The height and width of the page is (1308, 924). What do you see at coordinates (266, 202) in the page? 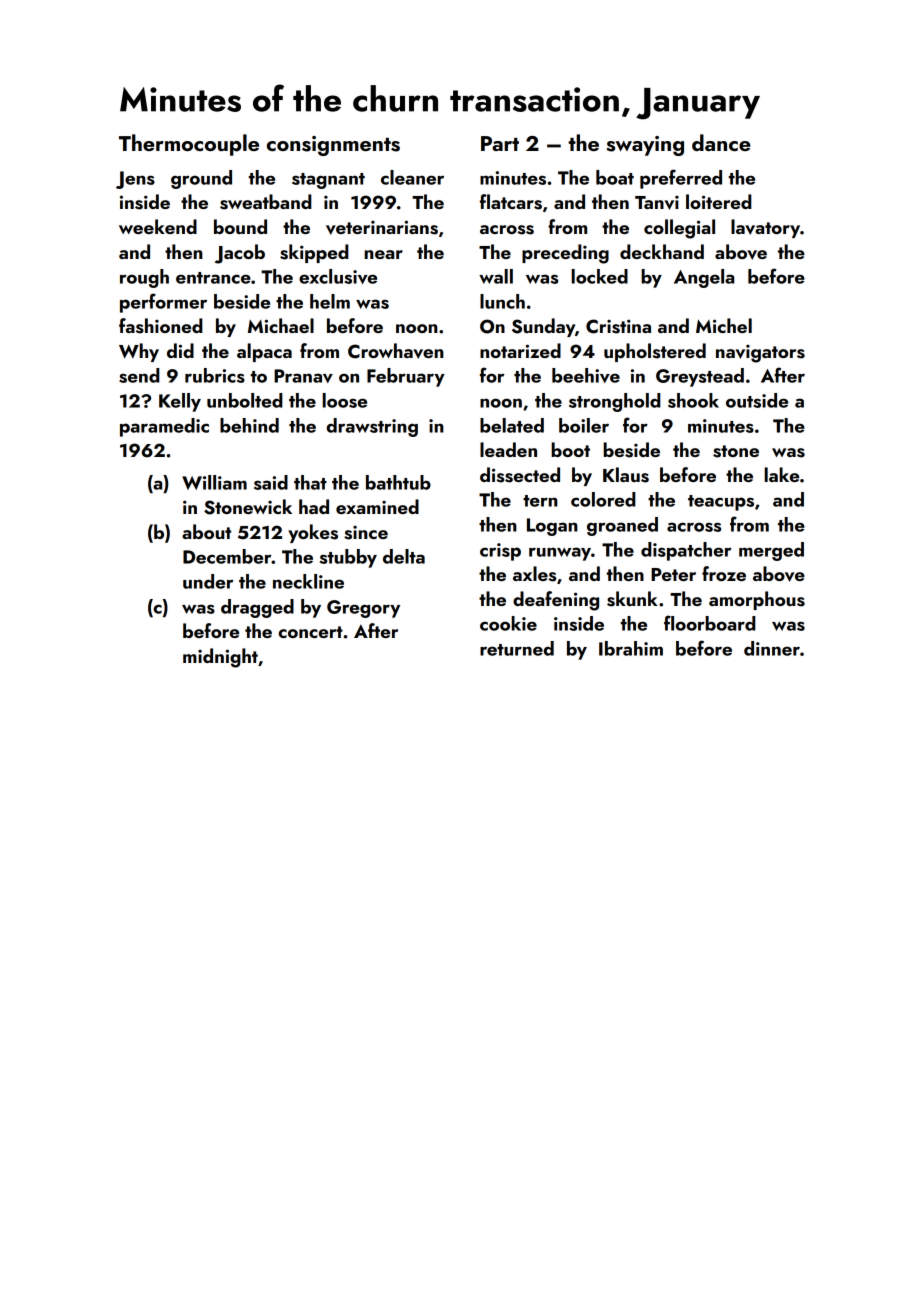
I see `sweatband` at bounding box center [266, 202].
